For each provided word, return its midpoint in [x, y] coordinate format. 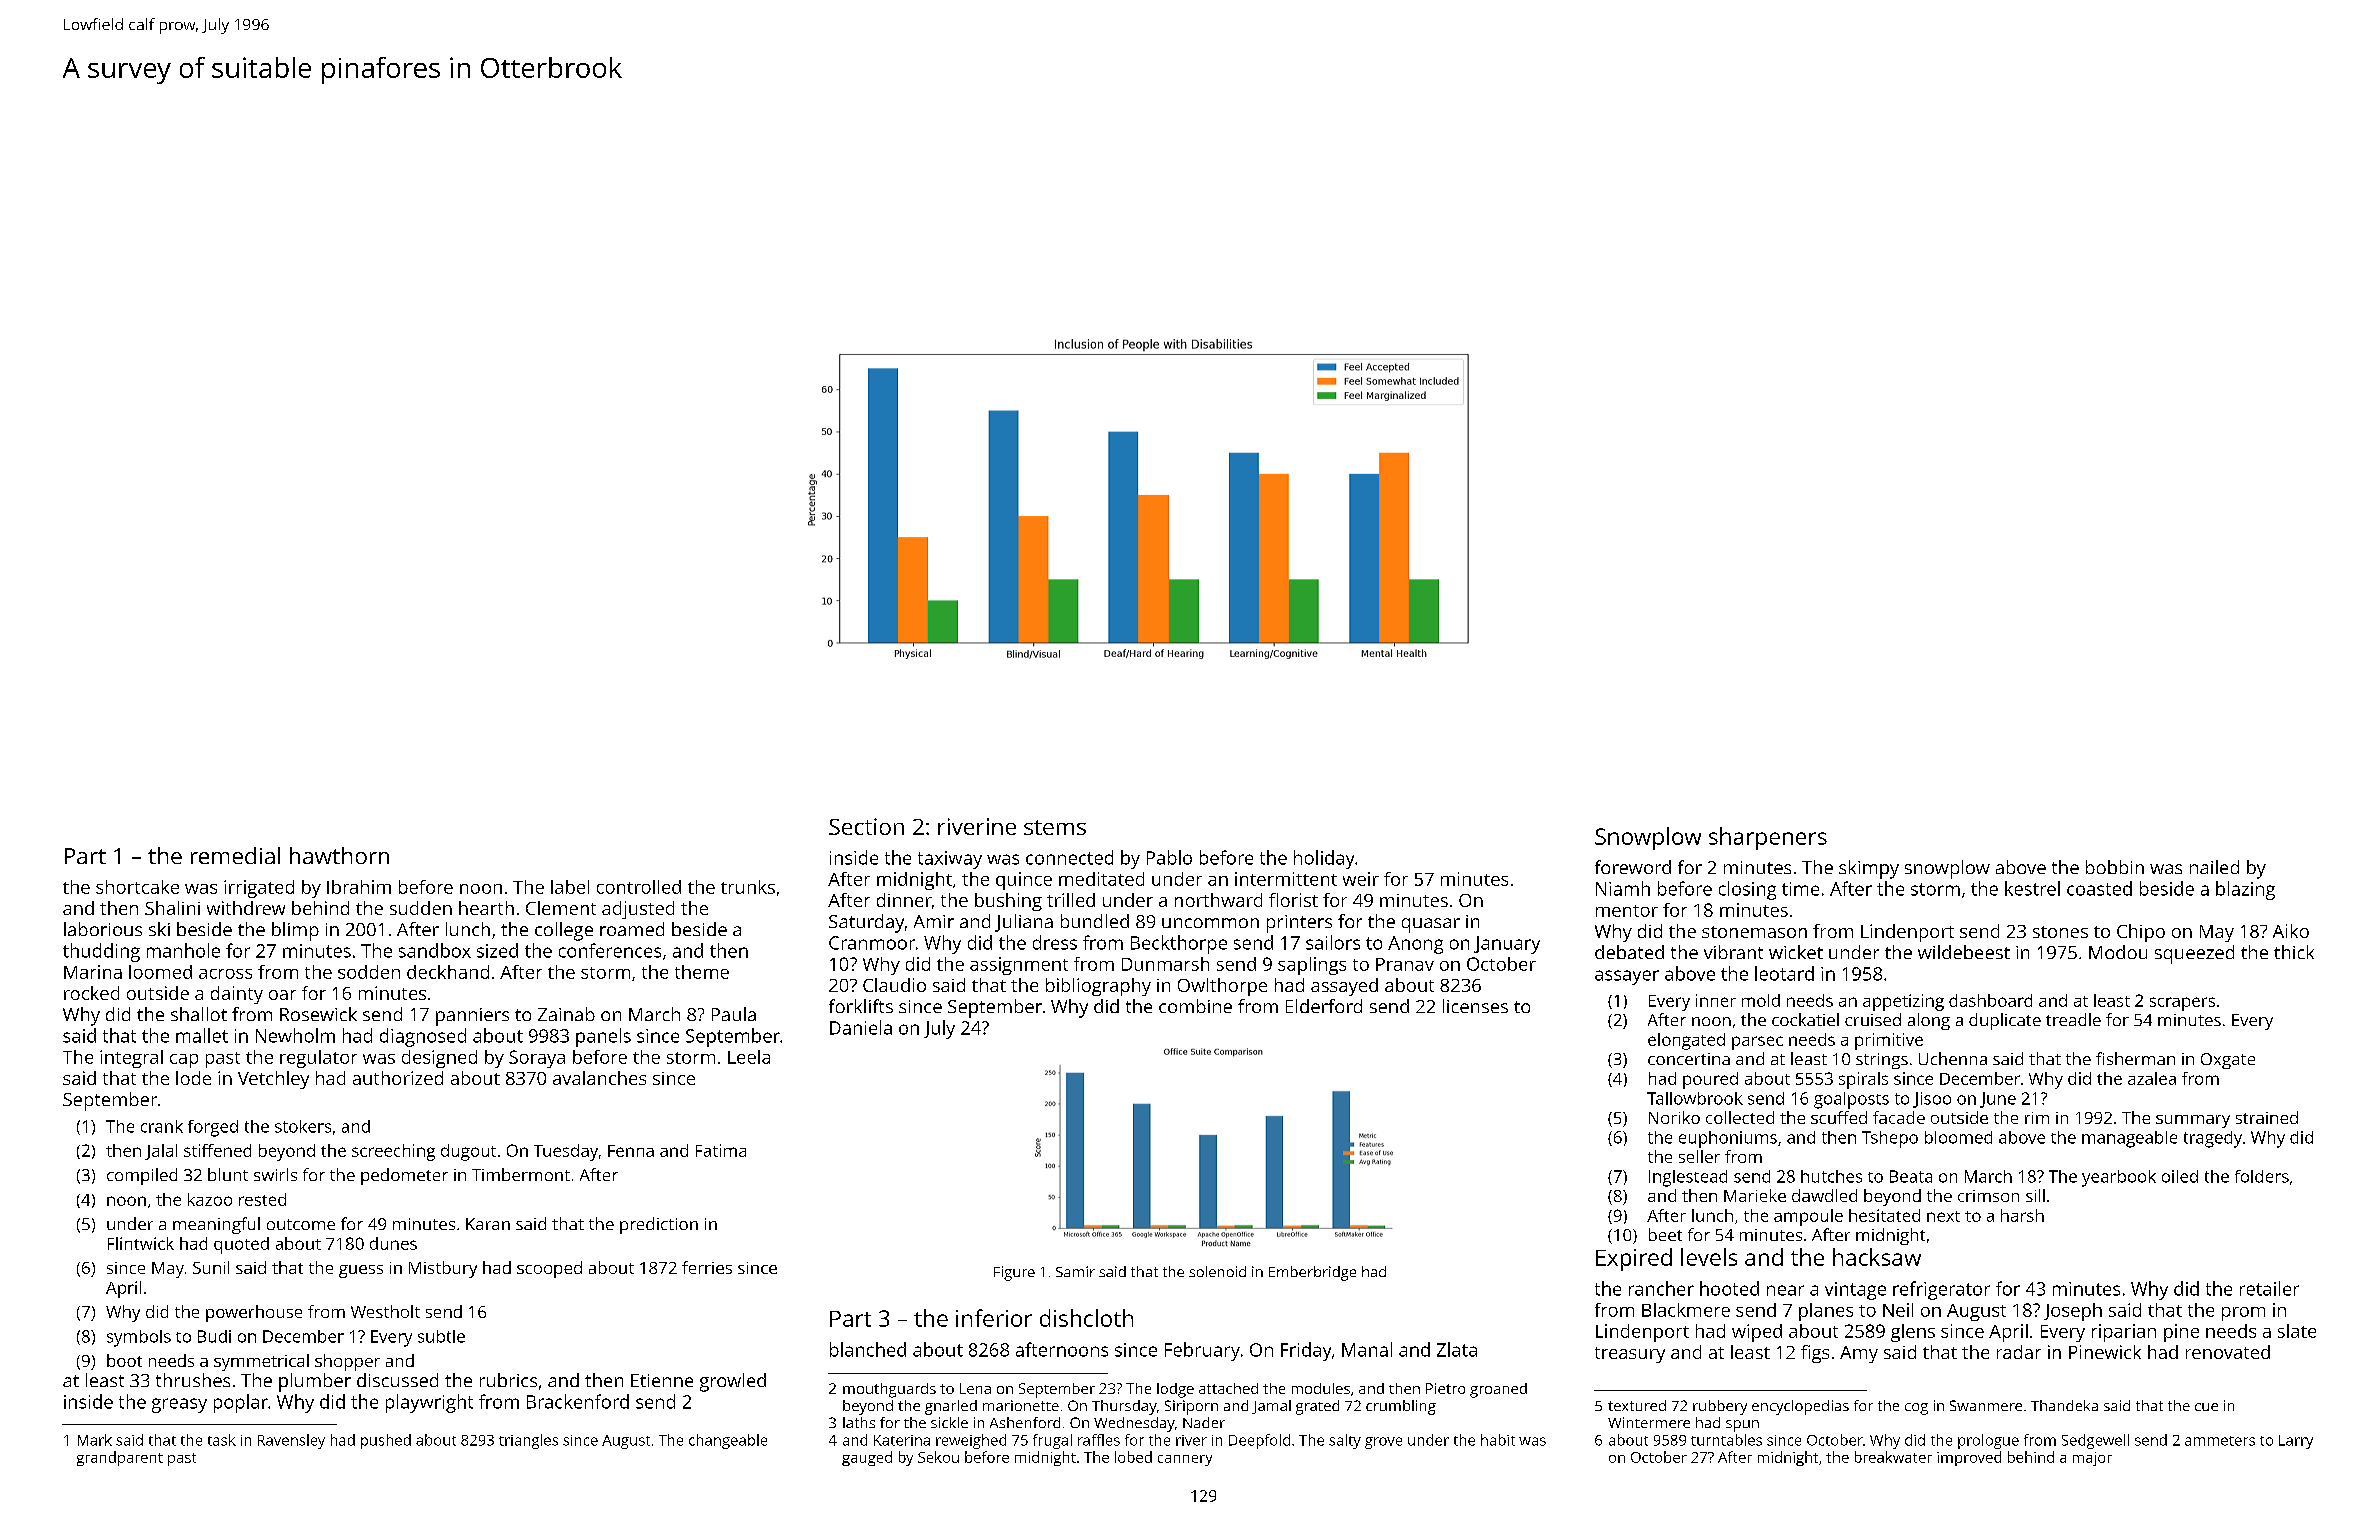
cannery [1185, 1460]
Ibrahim [359, 887]
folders [2262, 1176]
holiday [1324, 859]
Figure [1014, 1273]
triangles [528, 1441]
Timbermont [521, 1174]
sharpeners [1768, 838]
